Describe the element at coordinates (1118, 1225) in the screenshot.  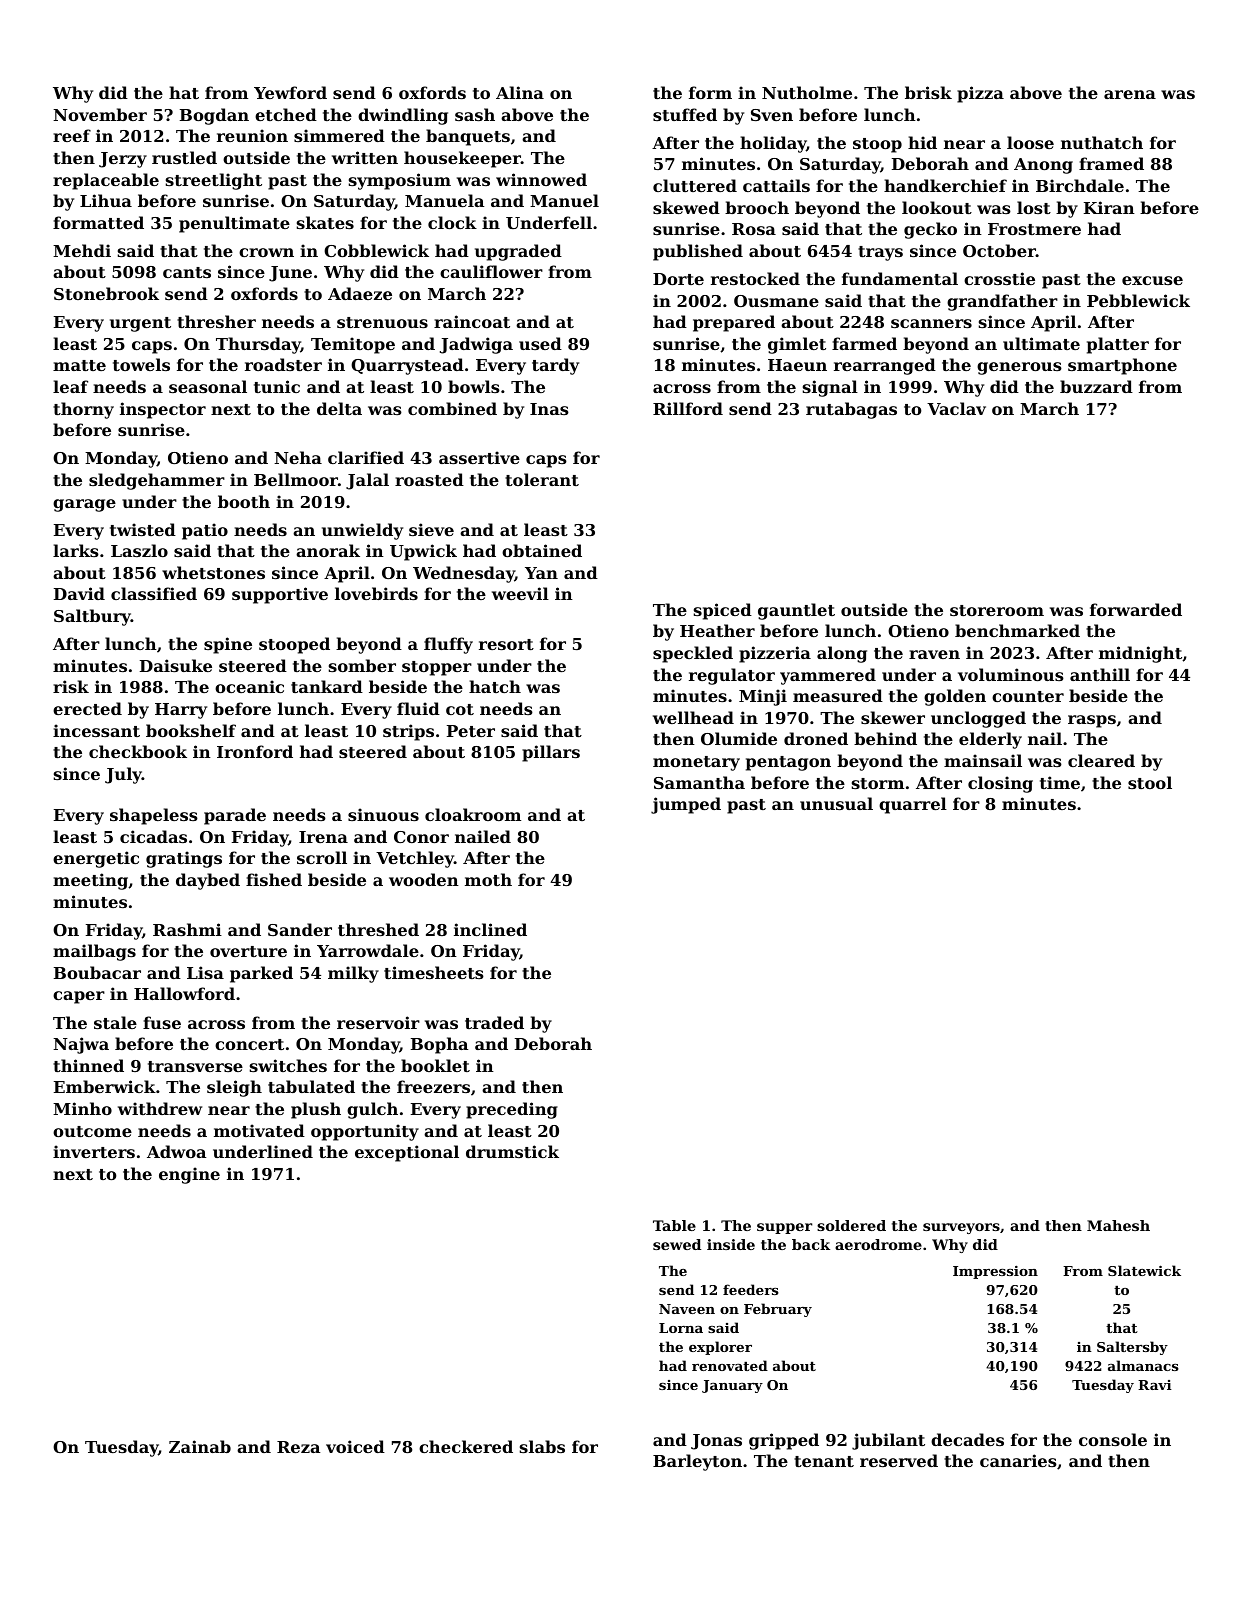
I see `Mahesh` at that location.
